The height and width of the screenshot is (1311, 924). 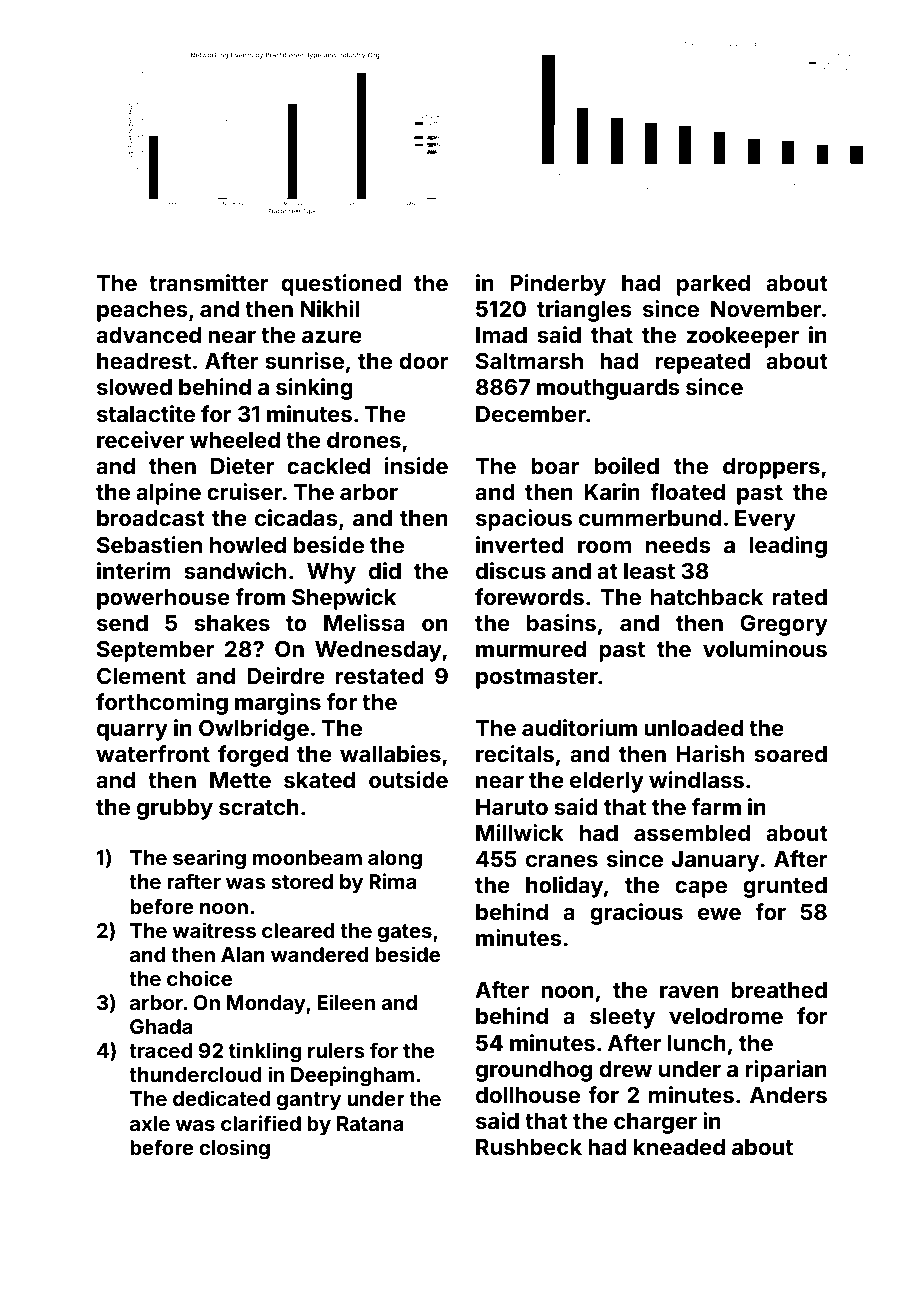 I want to click on murmured, so click(x=531, y=649).
